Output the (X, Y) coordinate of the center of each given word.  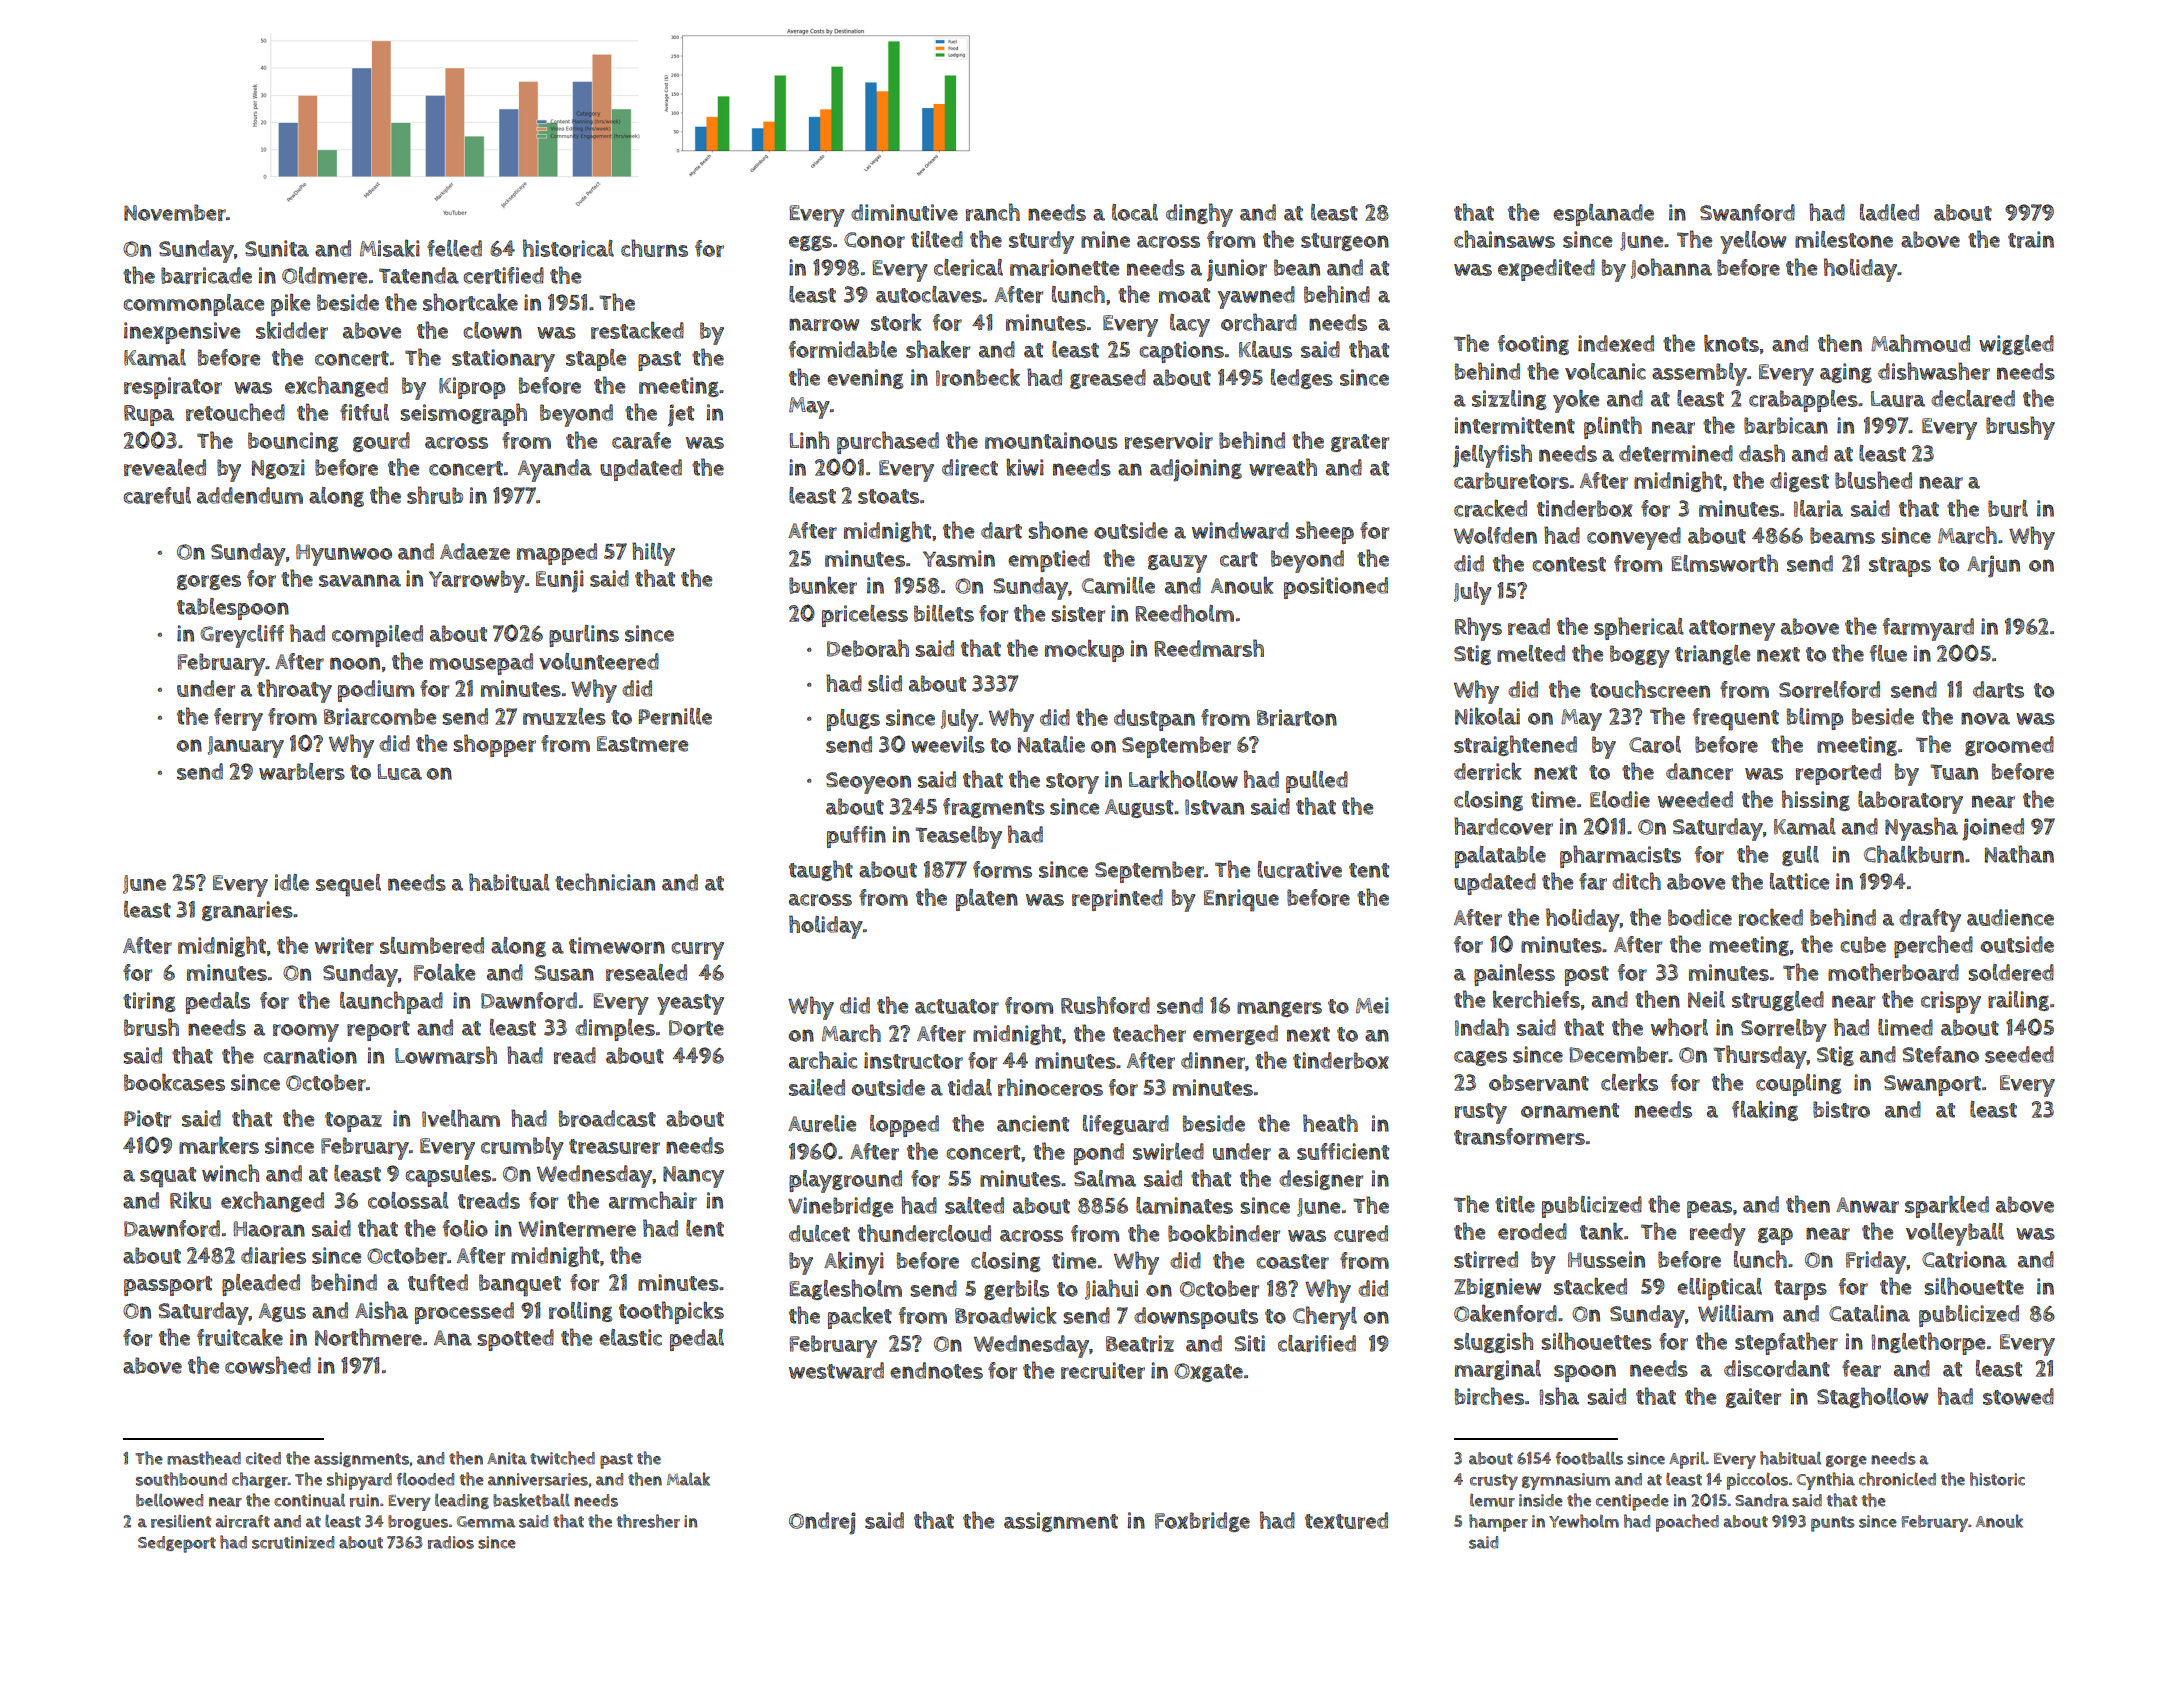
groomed (2009, 746)
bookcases (174, 1082)
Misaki (390, 248)
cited (263, 1458)
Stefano (1940, 1054)
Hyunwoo (344, 555)
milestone (1844, 239)
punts (1833, 1524)
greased (1108, 379)
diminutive (904, 212)
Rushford (1105, 1005)
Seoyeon (868, 783)
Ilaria (1818, 508)
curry (697, 951)
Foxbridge (1202, 1522)
